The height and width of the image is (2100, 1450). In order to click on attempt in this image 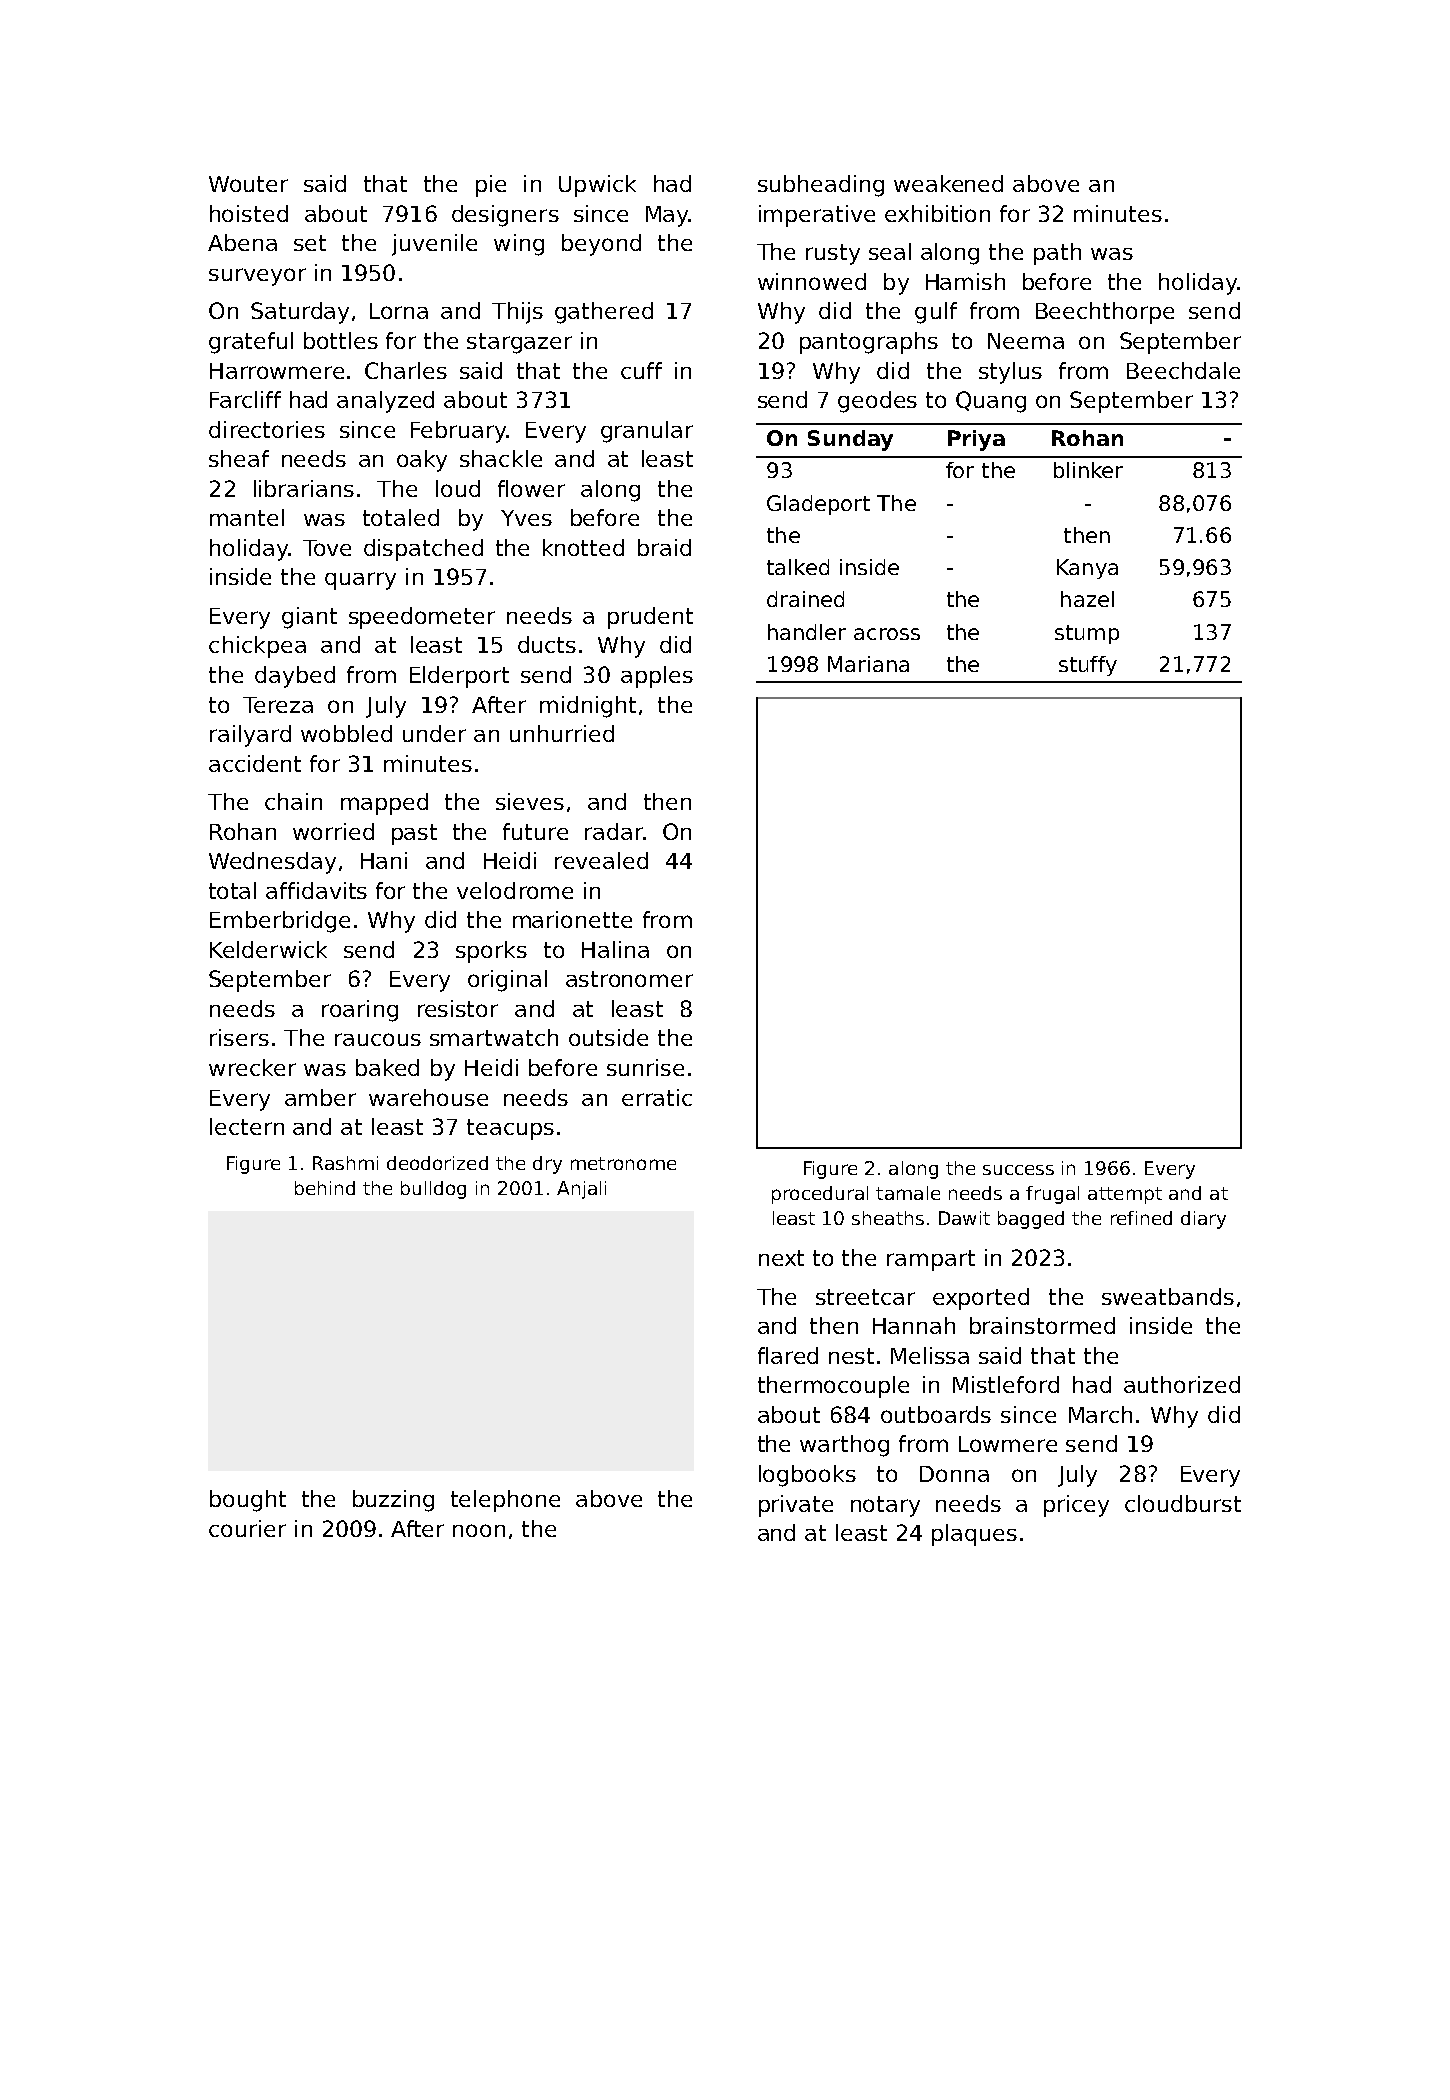, I will do `click(1125, 1195)`.
